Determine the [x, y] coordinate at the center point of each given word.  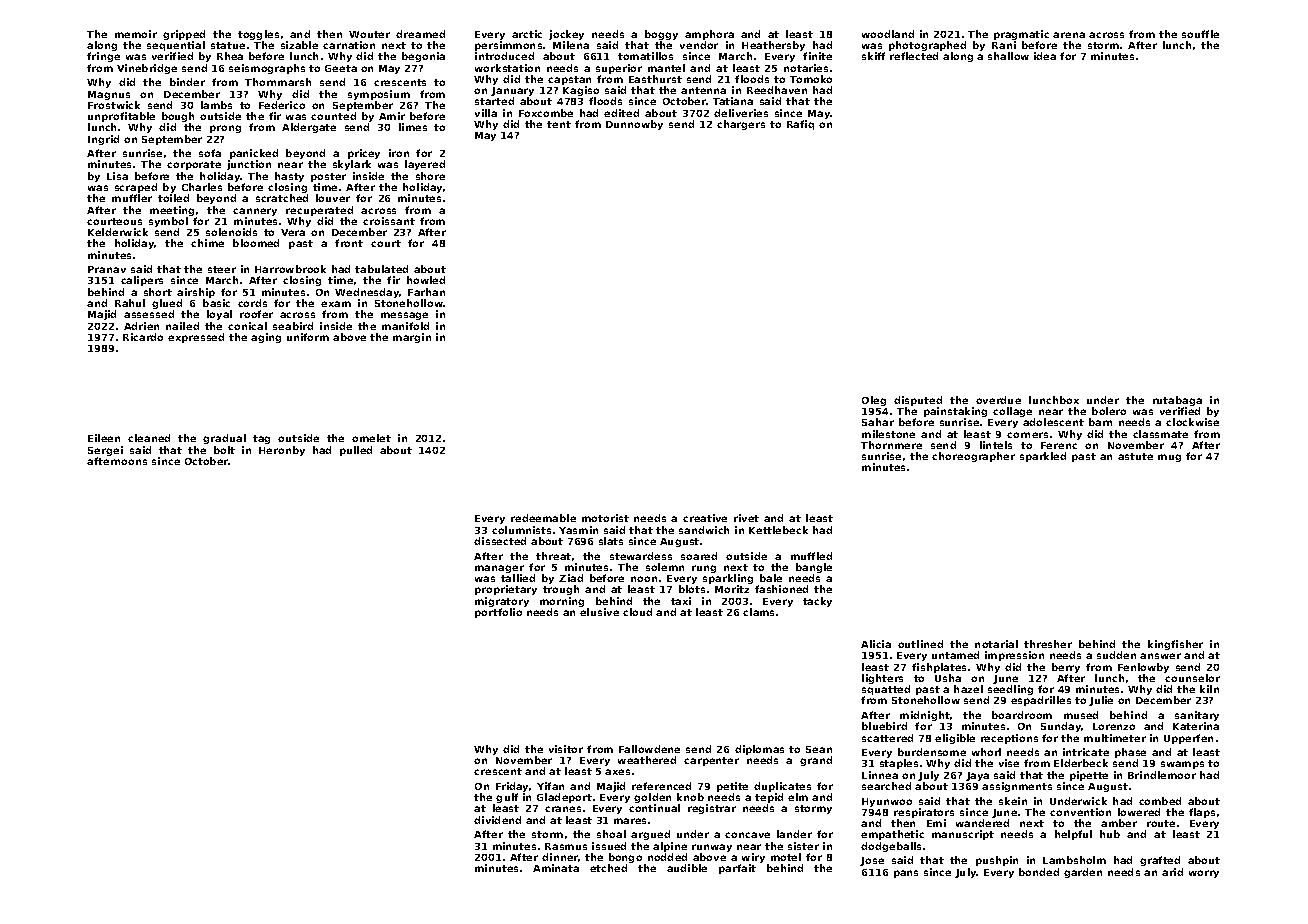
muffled [811, 556]
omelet [371, 438]
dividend [497, 820]
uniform [308, 337]
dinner [560, 857]
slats [611, 541]
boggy [661, 35]
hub [1110, 834]
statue [228, 45]
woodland [888, 34]
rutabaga [1177, 401]
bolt [224, 450]
